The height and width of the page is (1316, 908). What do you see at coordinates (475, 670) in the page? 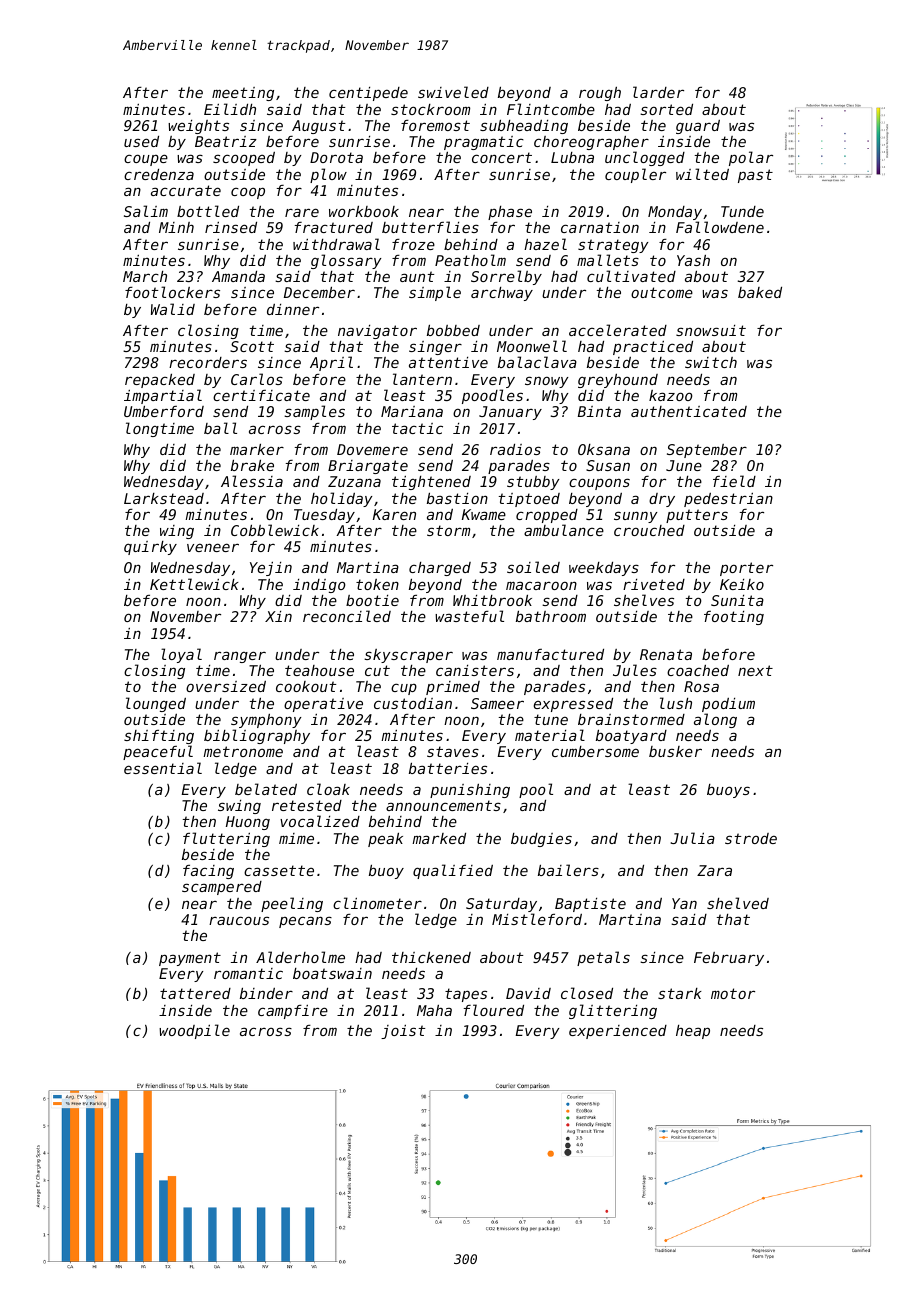
I see `canisters` at bounding box center [475, 670].
